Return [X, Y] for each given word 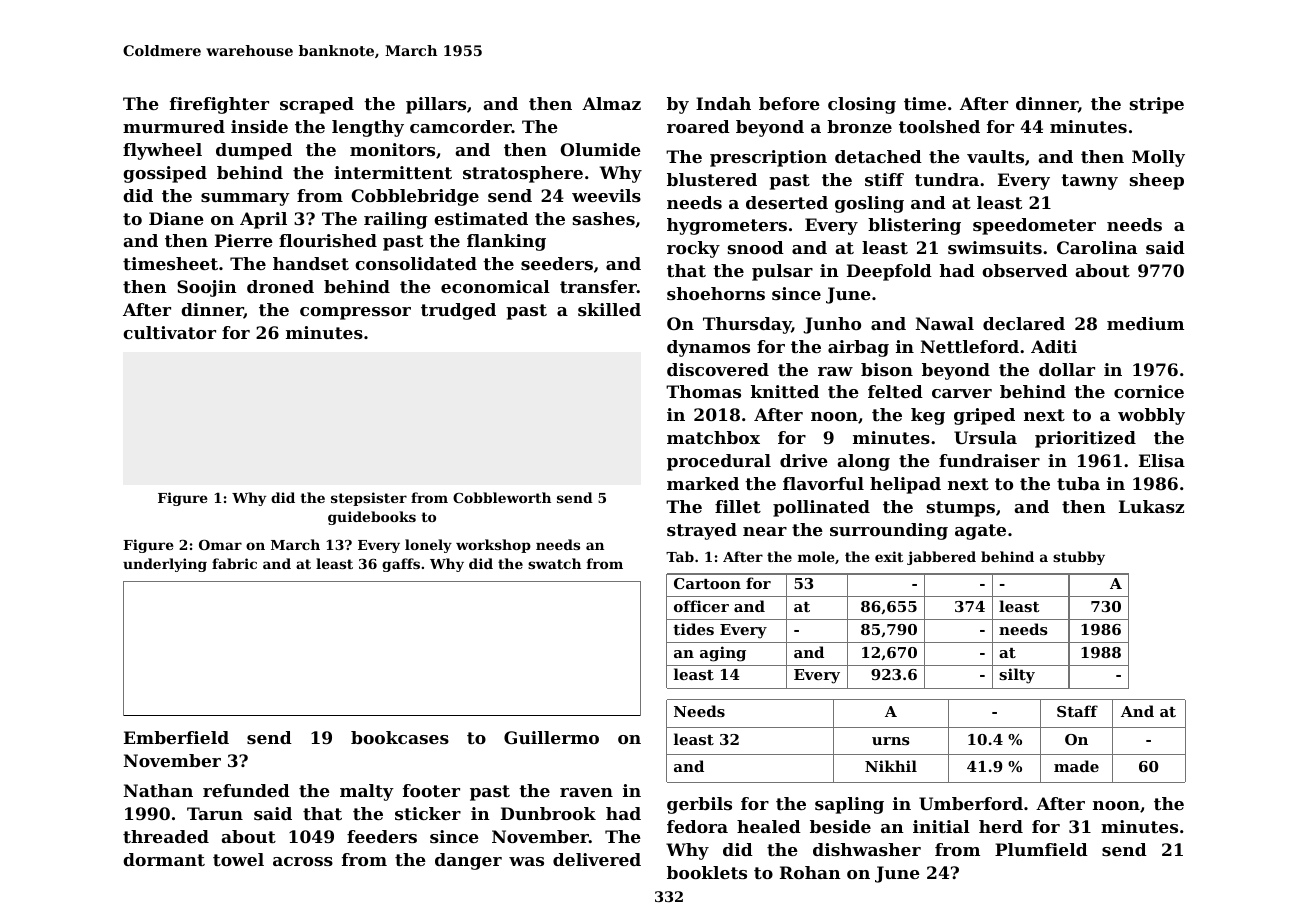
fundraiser [989, 460]
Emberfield [176, 737]
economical [495, 286]
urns [891, 741]
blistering [914, 226]
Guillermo [551, 737]
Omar [220, 545]
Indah [723, 103]
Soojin [207, 288]
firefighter [219, 105]
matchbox [713, 437]
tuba [1078, 483]
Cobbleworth [502, 497]
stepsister [369, 499]
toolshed [939, 126]
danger [468, 861]
